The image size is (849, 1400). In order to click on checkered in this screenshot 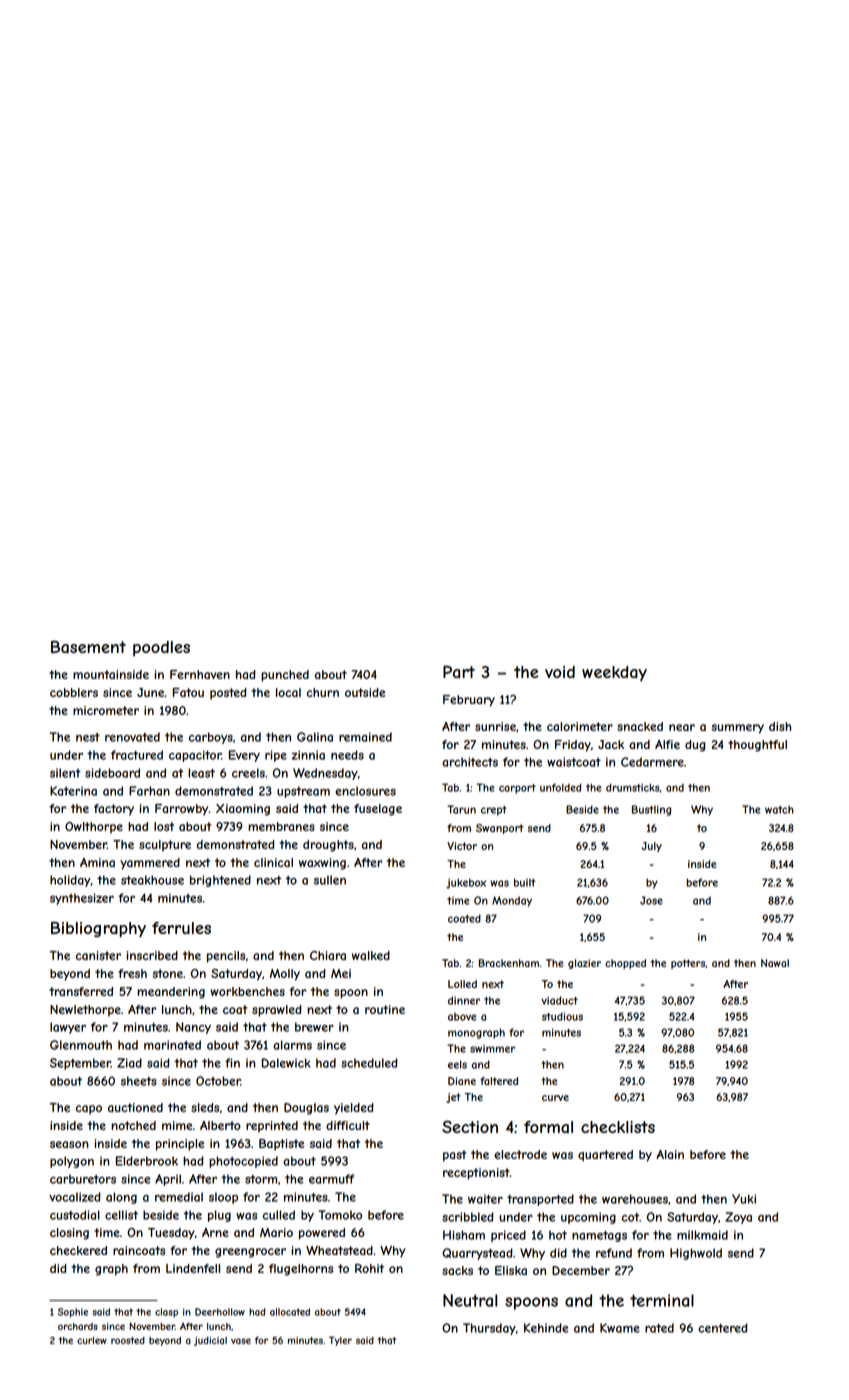, I will do `click(78, 1250)`.
